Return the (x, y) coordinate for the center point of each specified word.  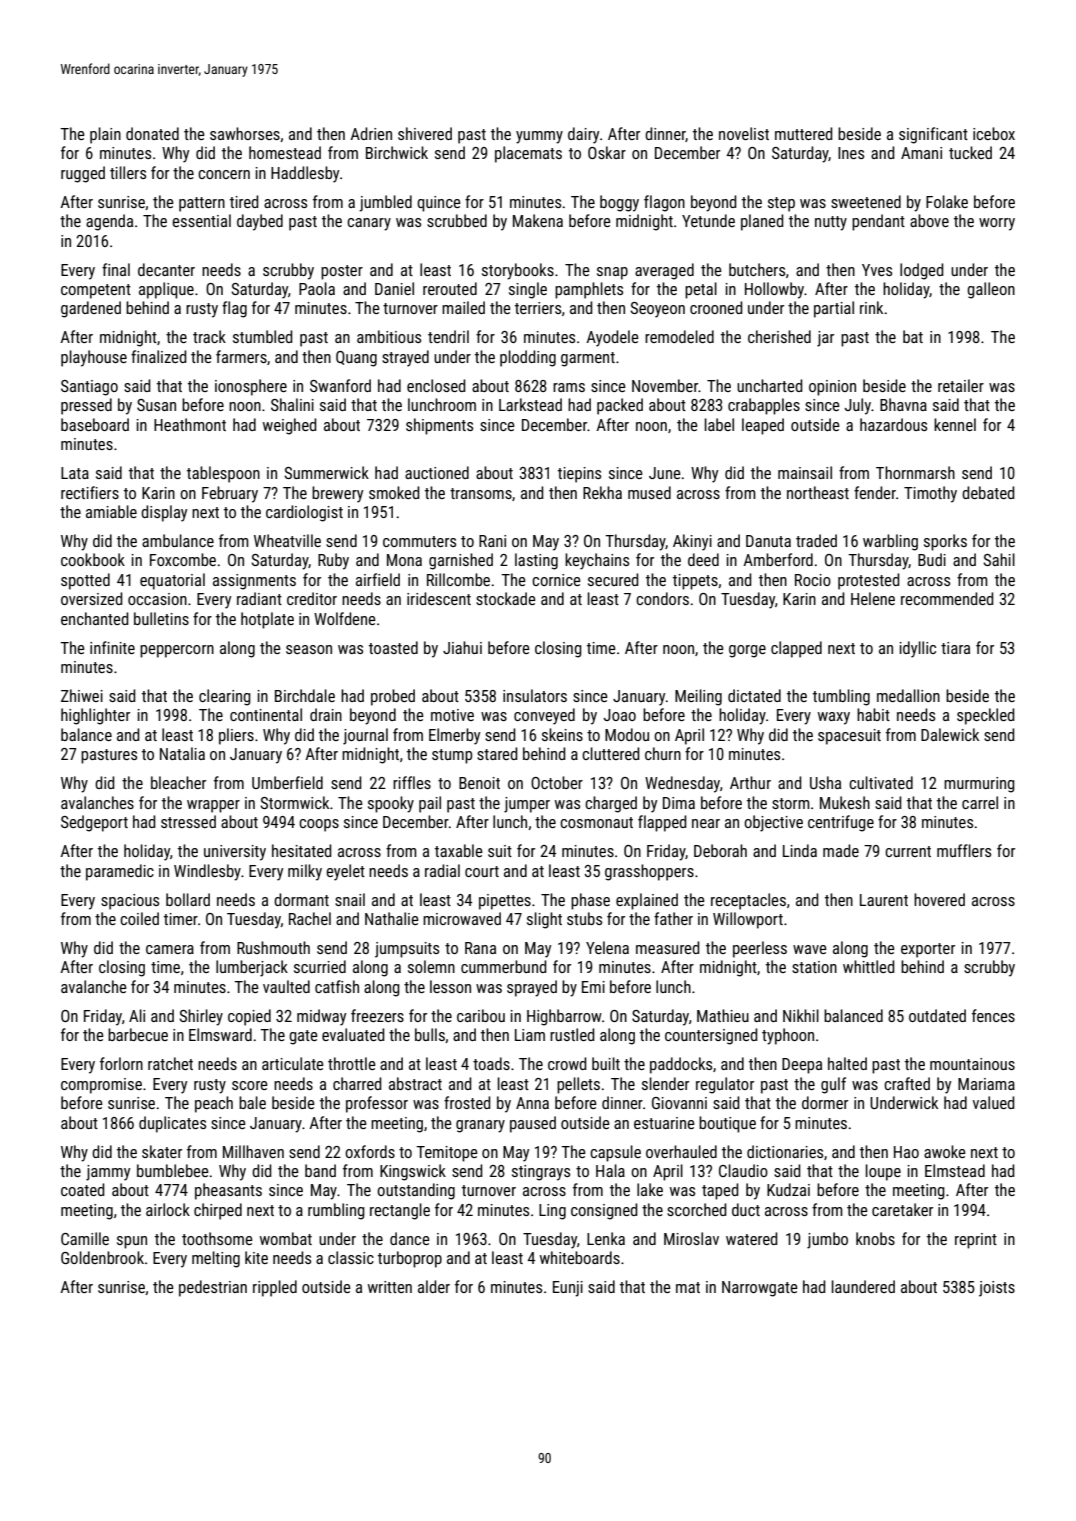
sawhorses (245, 133)
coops (319, 825)
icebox (994, 133)
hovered (939, 899)
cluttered (611, 753)
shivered (425, 133)
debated (988, 492)
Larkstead (530, 404)
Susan (156, 405)
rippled (275, 1288)
